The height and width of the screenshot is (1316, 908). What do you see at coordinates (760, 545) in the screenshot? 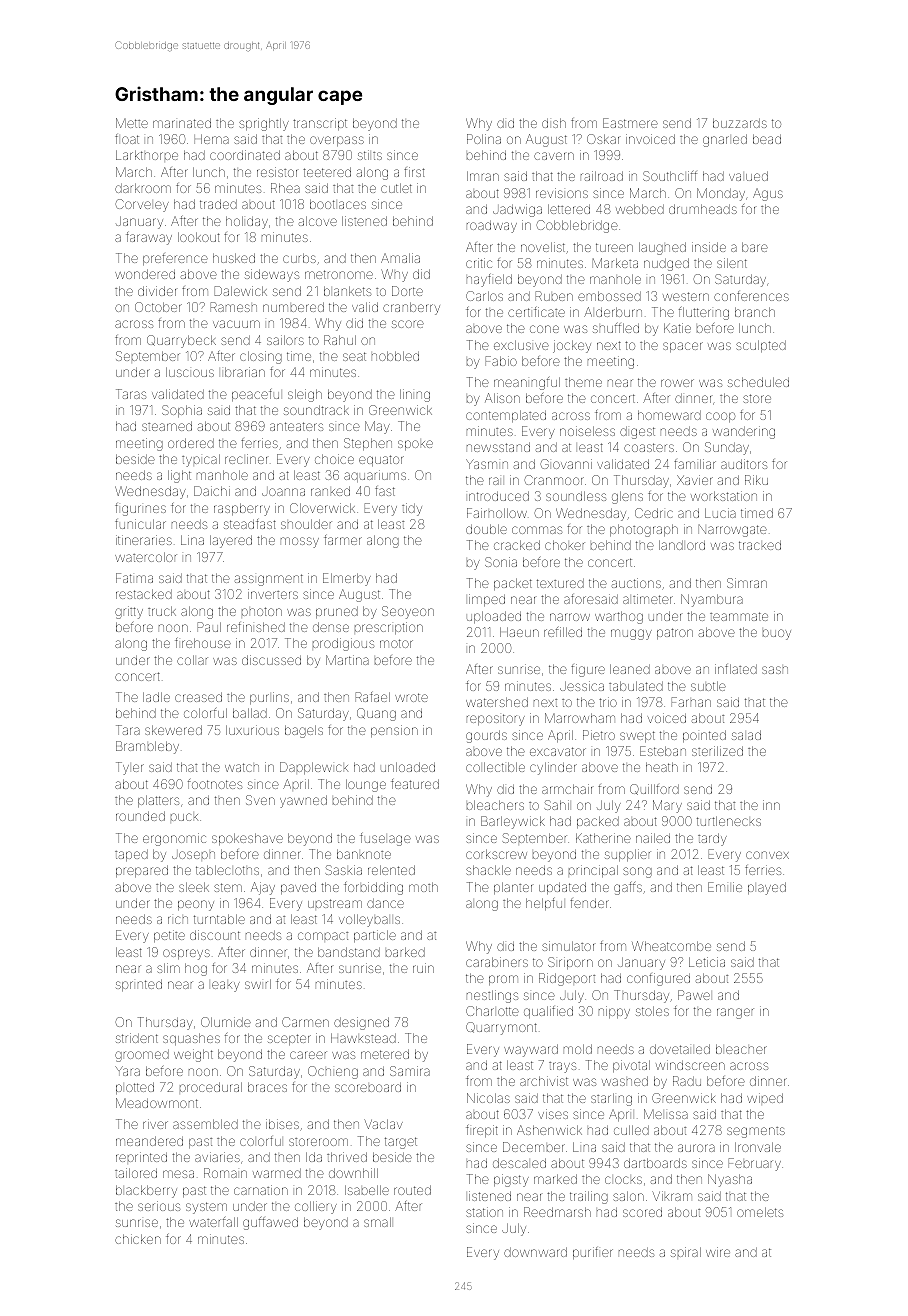
I see `tracked` at bounding box center [760, 545].
